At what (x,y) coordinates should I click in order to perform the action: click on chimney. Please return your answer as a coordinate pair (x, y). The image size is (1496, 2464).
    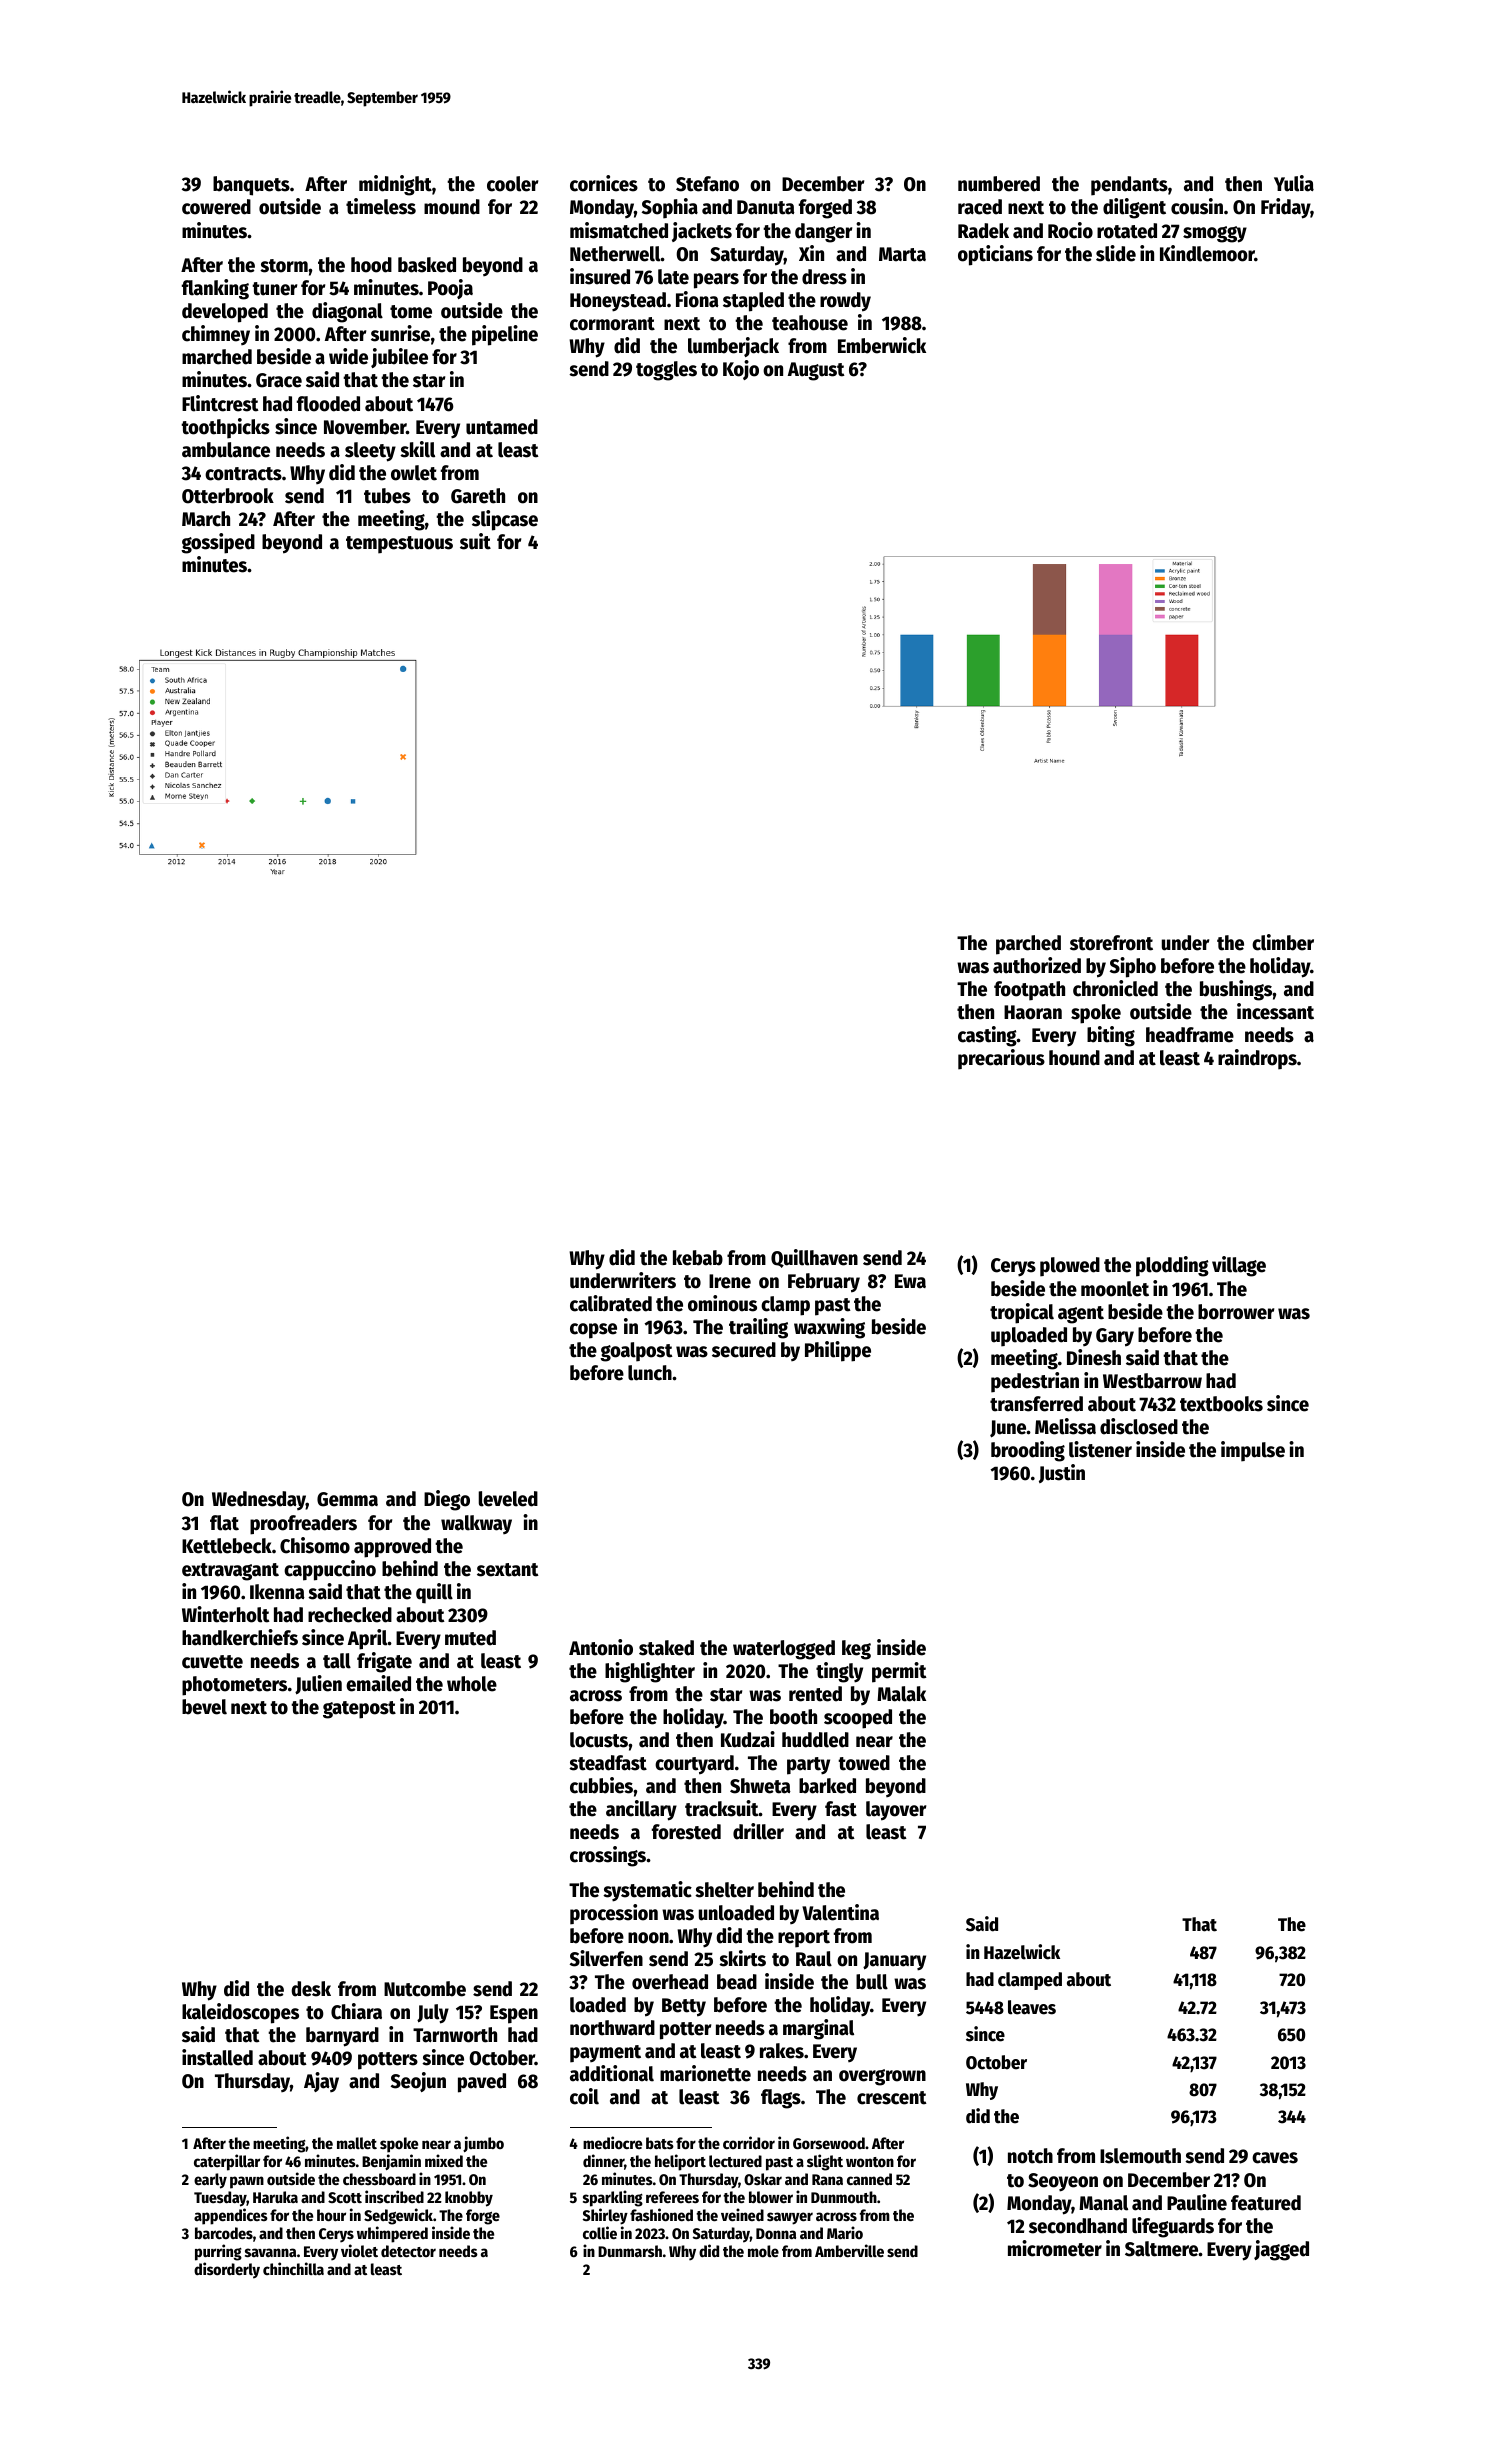
    Looking at the image, I should click on (216, 335).
